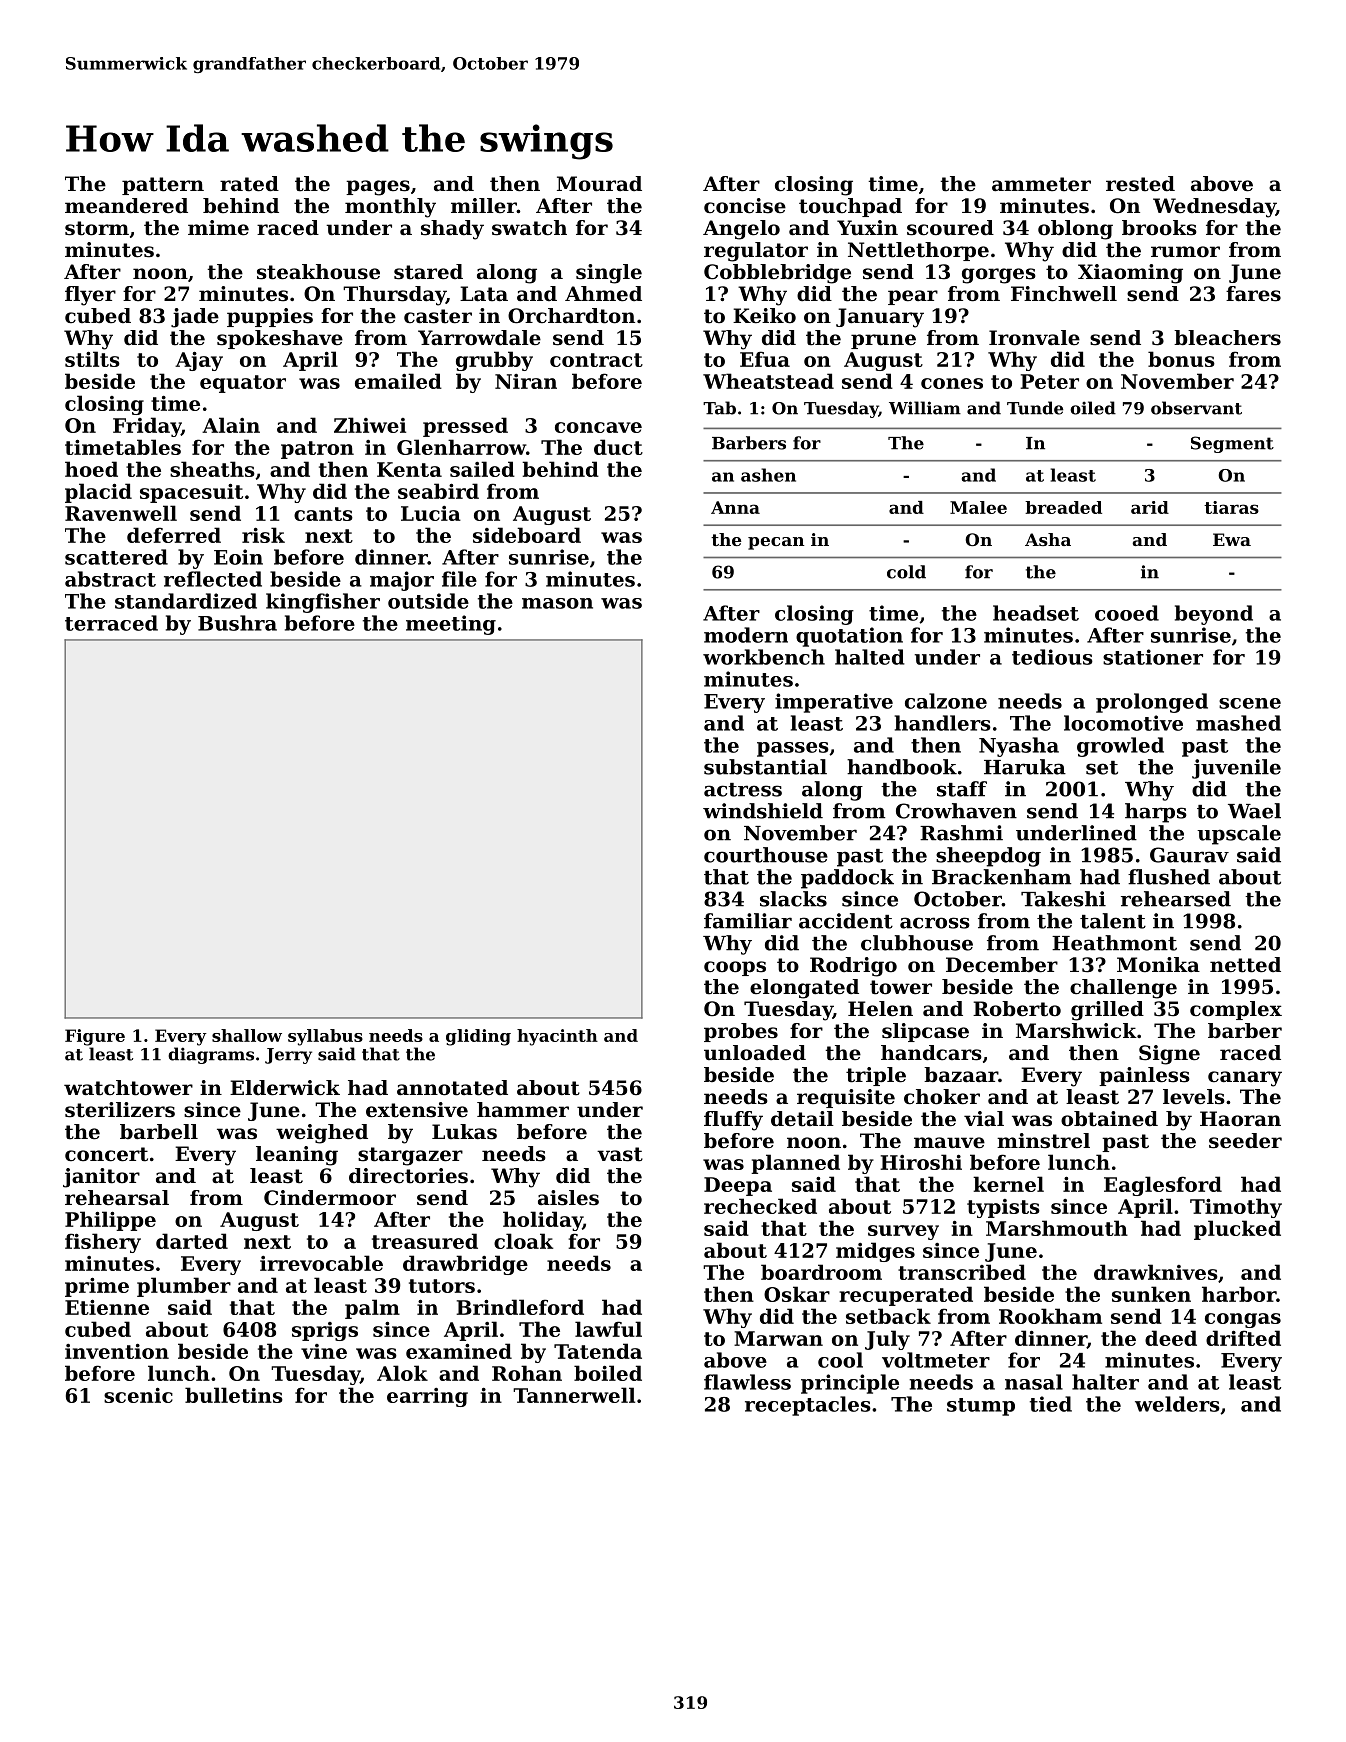 This screenshot has height=1742, width=1346. Describe the element at coordinates (372, 1309) in the screenshot. I see `palm` at that location.
